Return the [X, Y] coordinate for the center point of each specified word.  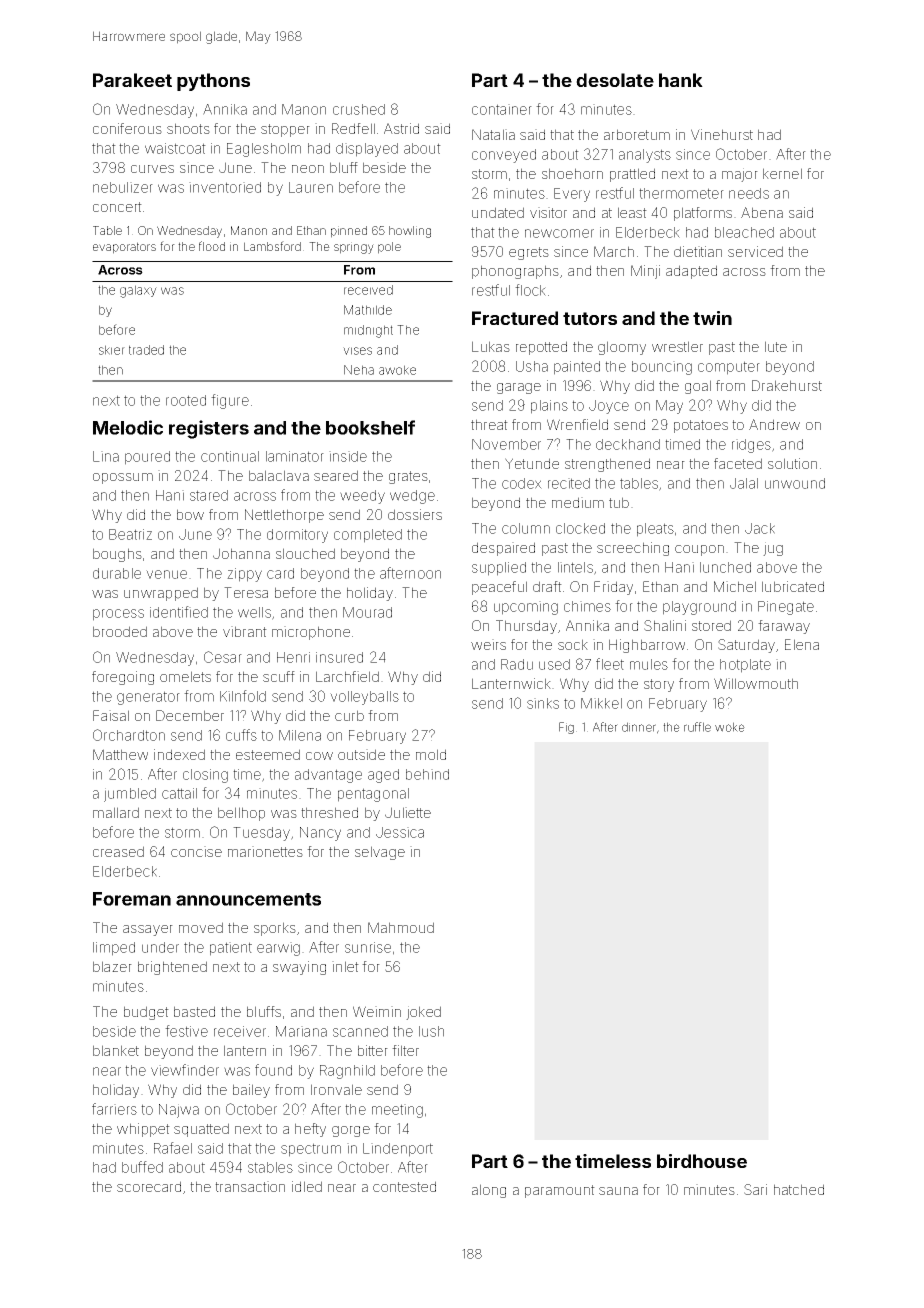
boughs [117, 555]
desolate [615, 80]
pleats [655, 530]
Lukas [491, 346]
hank [681, 80]
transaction [250, 1186]
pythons [213, 82]
